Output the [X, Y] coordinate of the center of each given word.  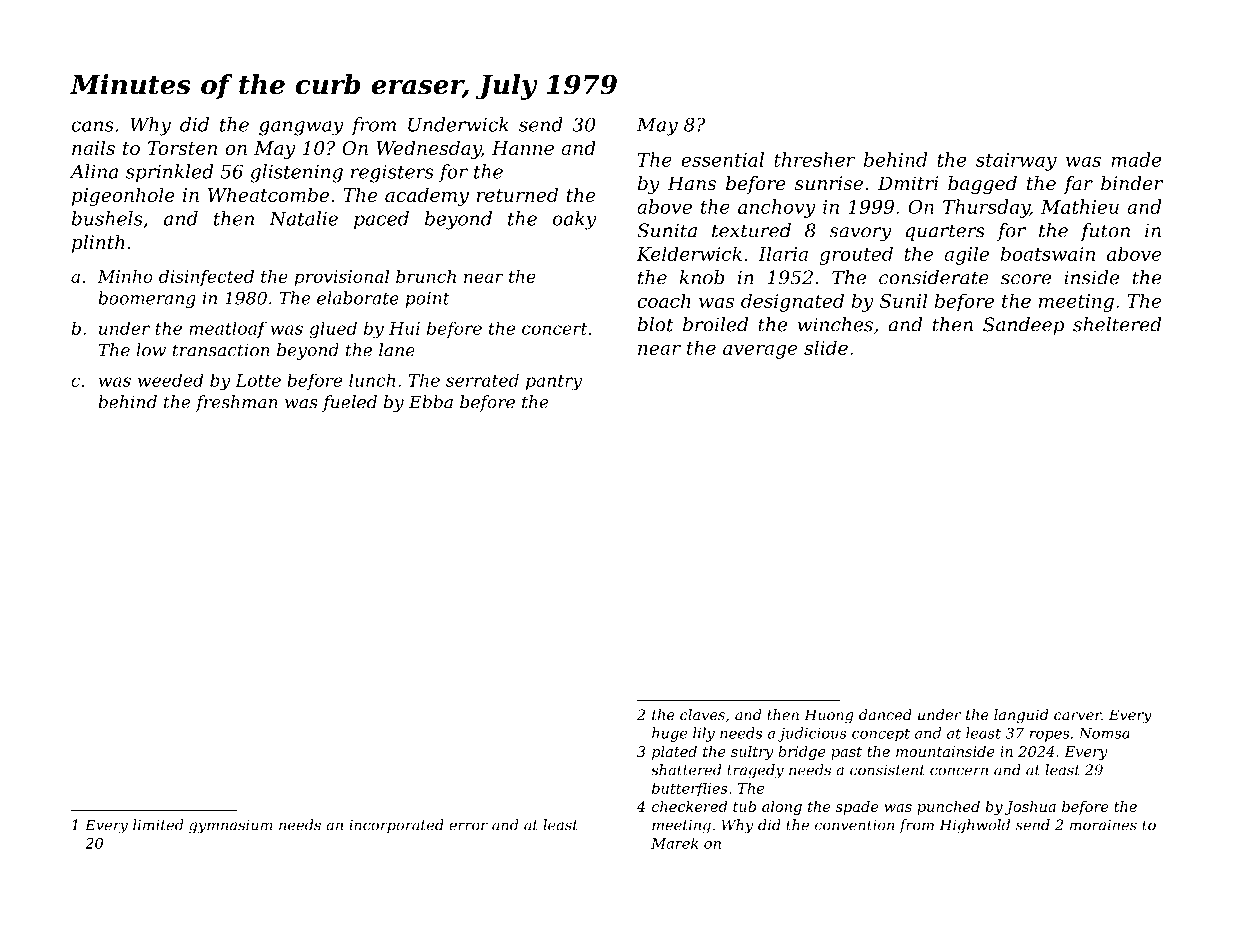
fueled [349, 403]
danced [885, 715]
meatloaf [228, 329]
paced [381, 220]
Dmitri [908, 183]
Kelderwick [689, 253]
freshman [236, 403]
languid [1021, 716]
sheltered [1117, 324]
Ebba [431, 402]
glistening [296, 173]
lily [704, 734]
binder [1132, 183]
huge [669, 734]
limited [158, 825]
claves [702, 715]
